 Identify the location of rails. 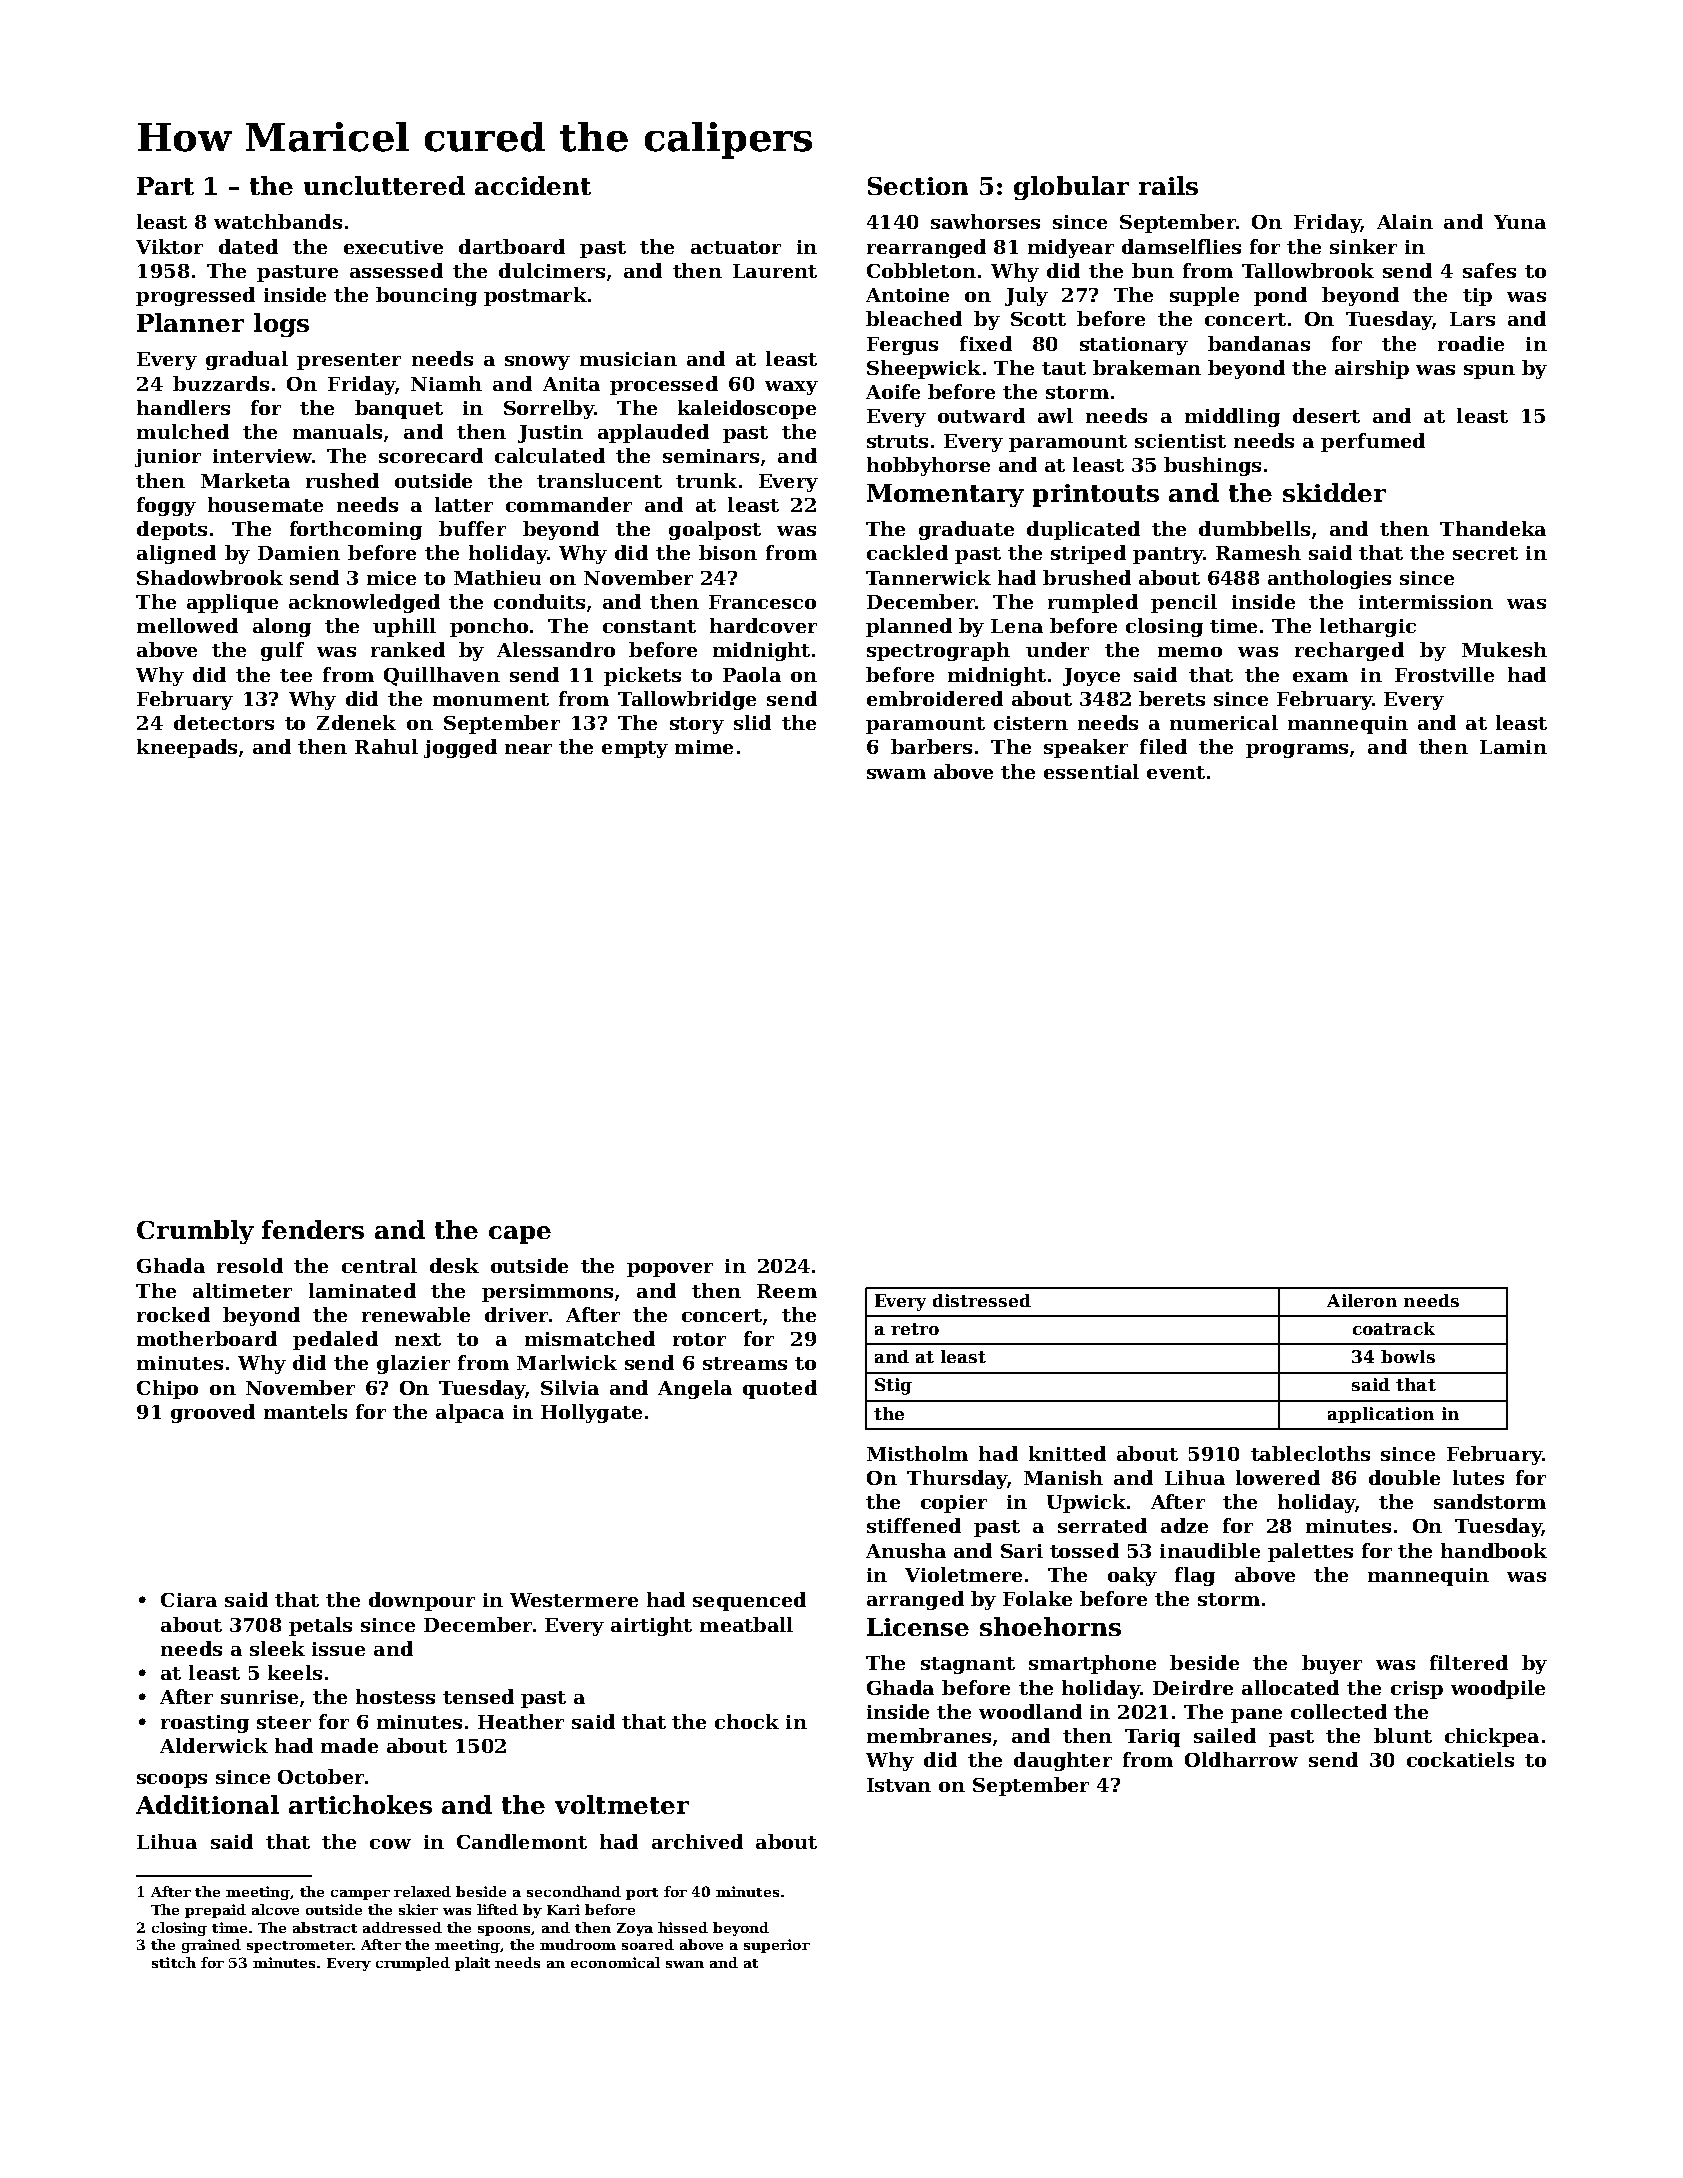
(1168, 185).
